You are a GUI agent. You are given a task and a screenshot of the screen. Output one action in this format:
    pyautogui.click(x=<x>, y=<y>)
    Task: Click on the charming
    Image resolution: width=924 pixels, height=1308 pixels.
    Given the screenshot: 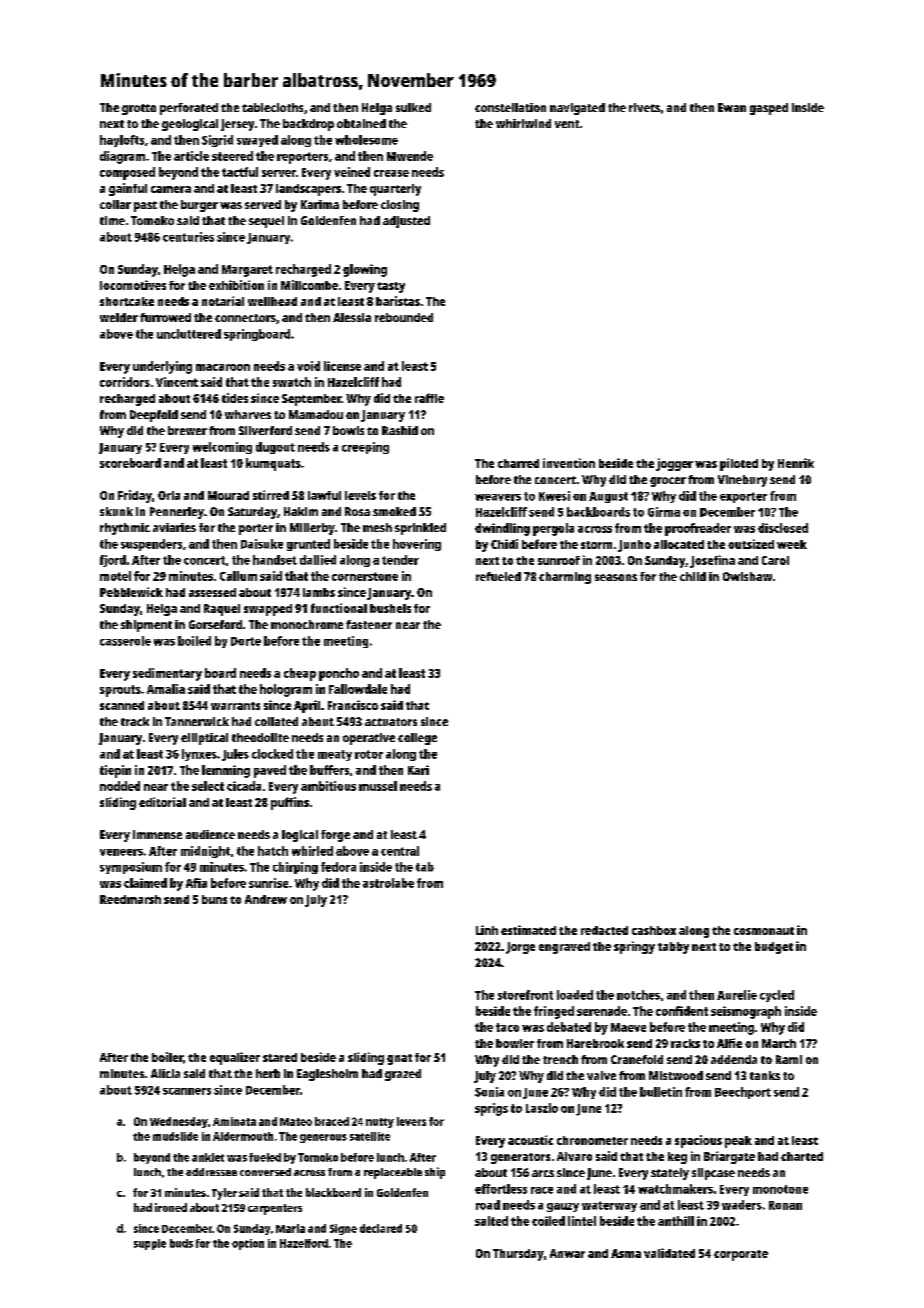 What is the action you would take?
    pyautogui.click(x=565, y=578)
